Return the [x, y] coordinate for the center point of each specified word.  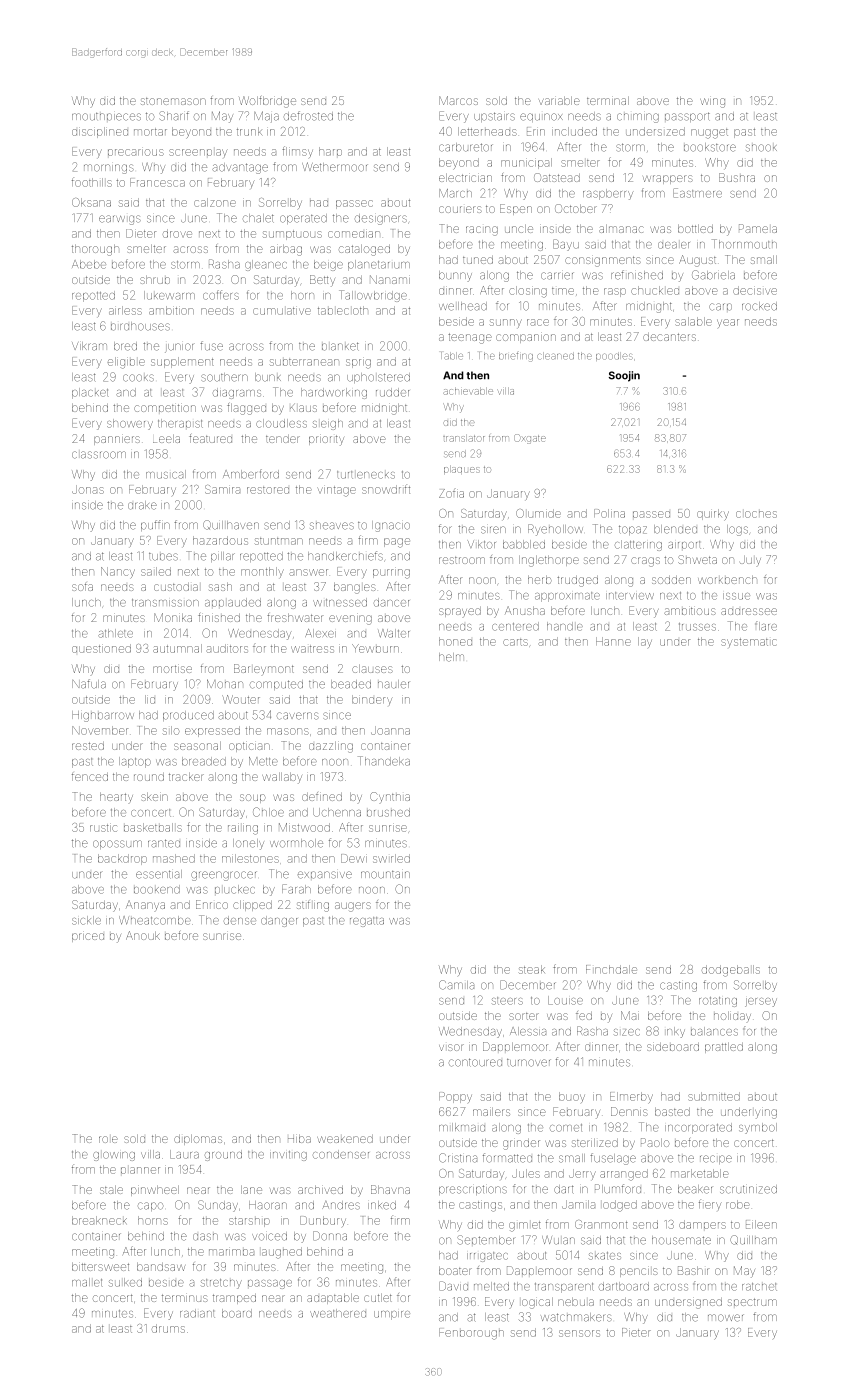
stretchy [221, 1284]
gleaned [266, 265]
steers [507, 1001]
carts [515, 642]
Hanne [613, 641]
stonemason [173, 101]
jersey [761, 1002]
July [750, 560]
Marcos [458, 100]
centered [515, 626]
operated [303, 219]
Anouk [143, 935]
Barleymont [264, 669]
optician [249, 747]
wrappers [668, 179]
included [574, 131]
